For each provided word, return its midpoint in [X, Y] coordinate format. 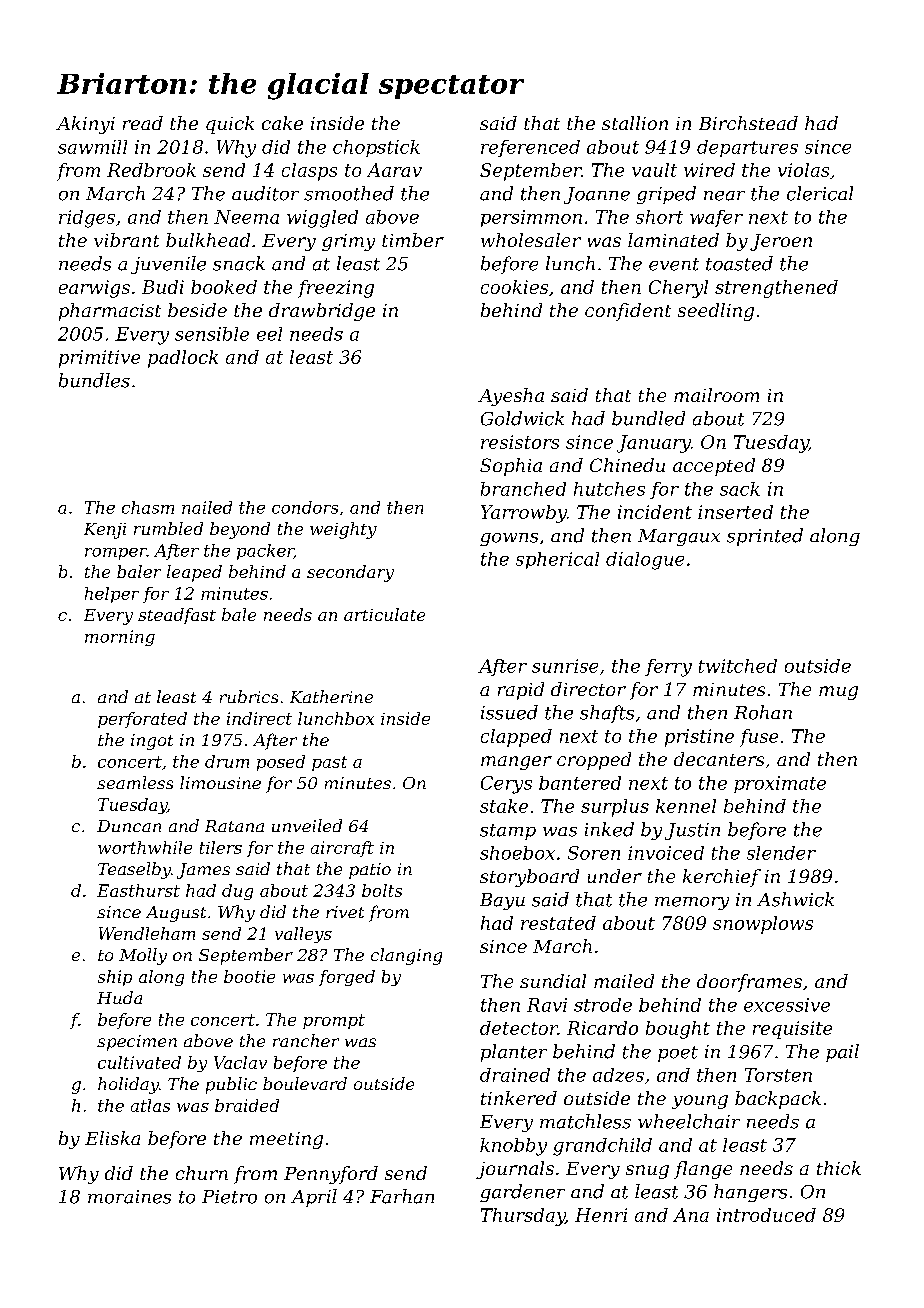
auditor [265, 193]
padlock [183, 359]
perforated [142, 720]
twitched [738, 666]
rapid [521, 691]
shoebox [517, 853]
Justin [692, 831]
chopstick [376, 148]
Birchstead [748, 123]
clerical [820, 193]
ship [115, 978]
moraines [129, 1197]
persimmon [531, 218]
